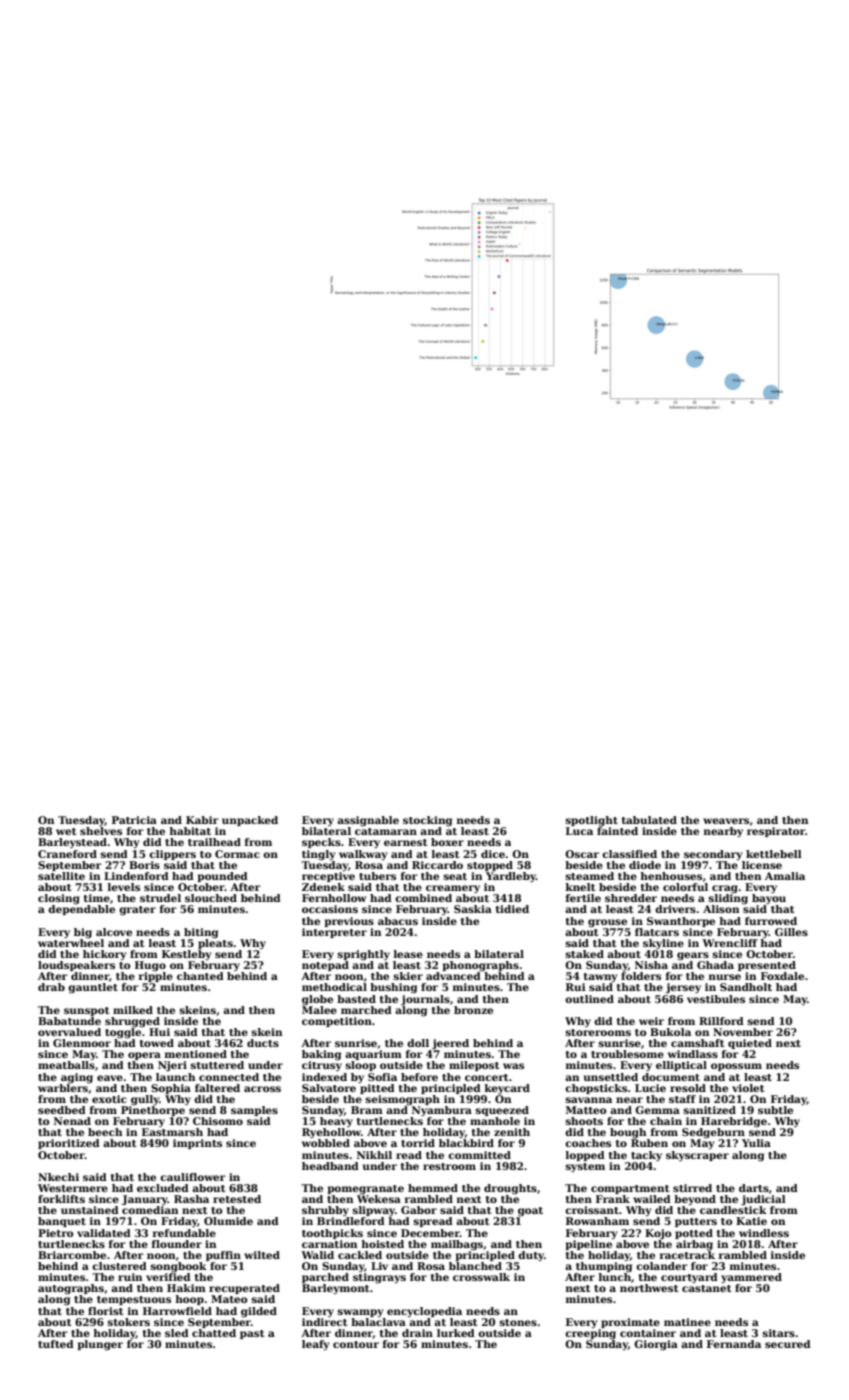  Describe the element at coordinates (356, 999) in the image. I see `basted` at that location.
